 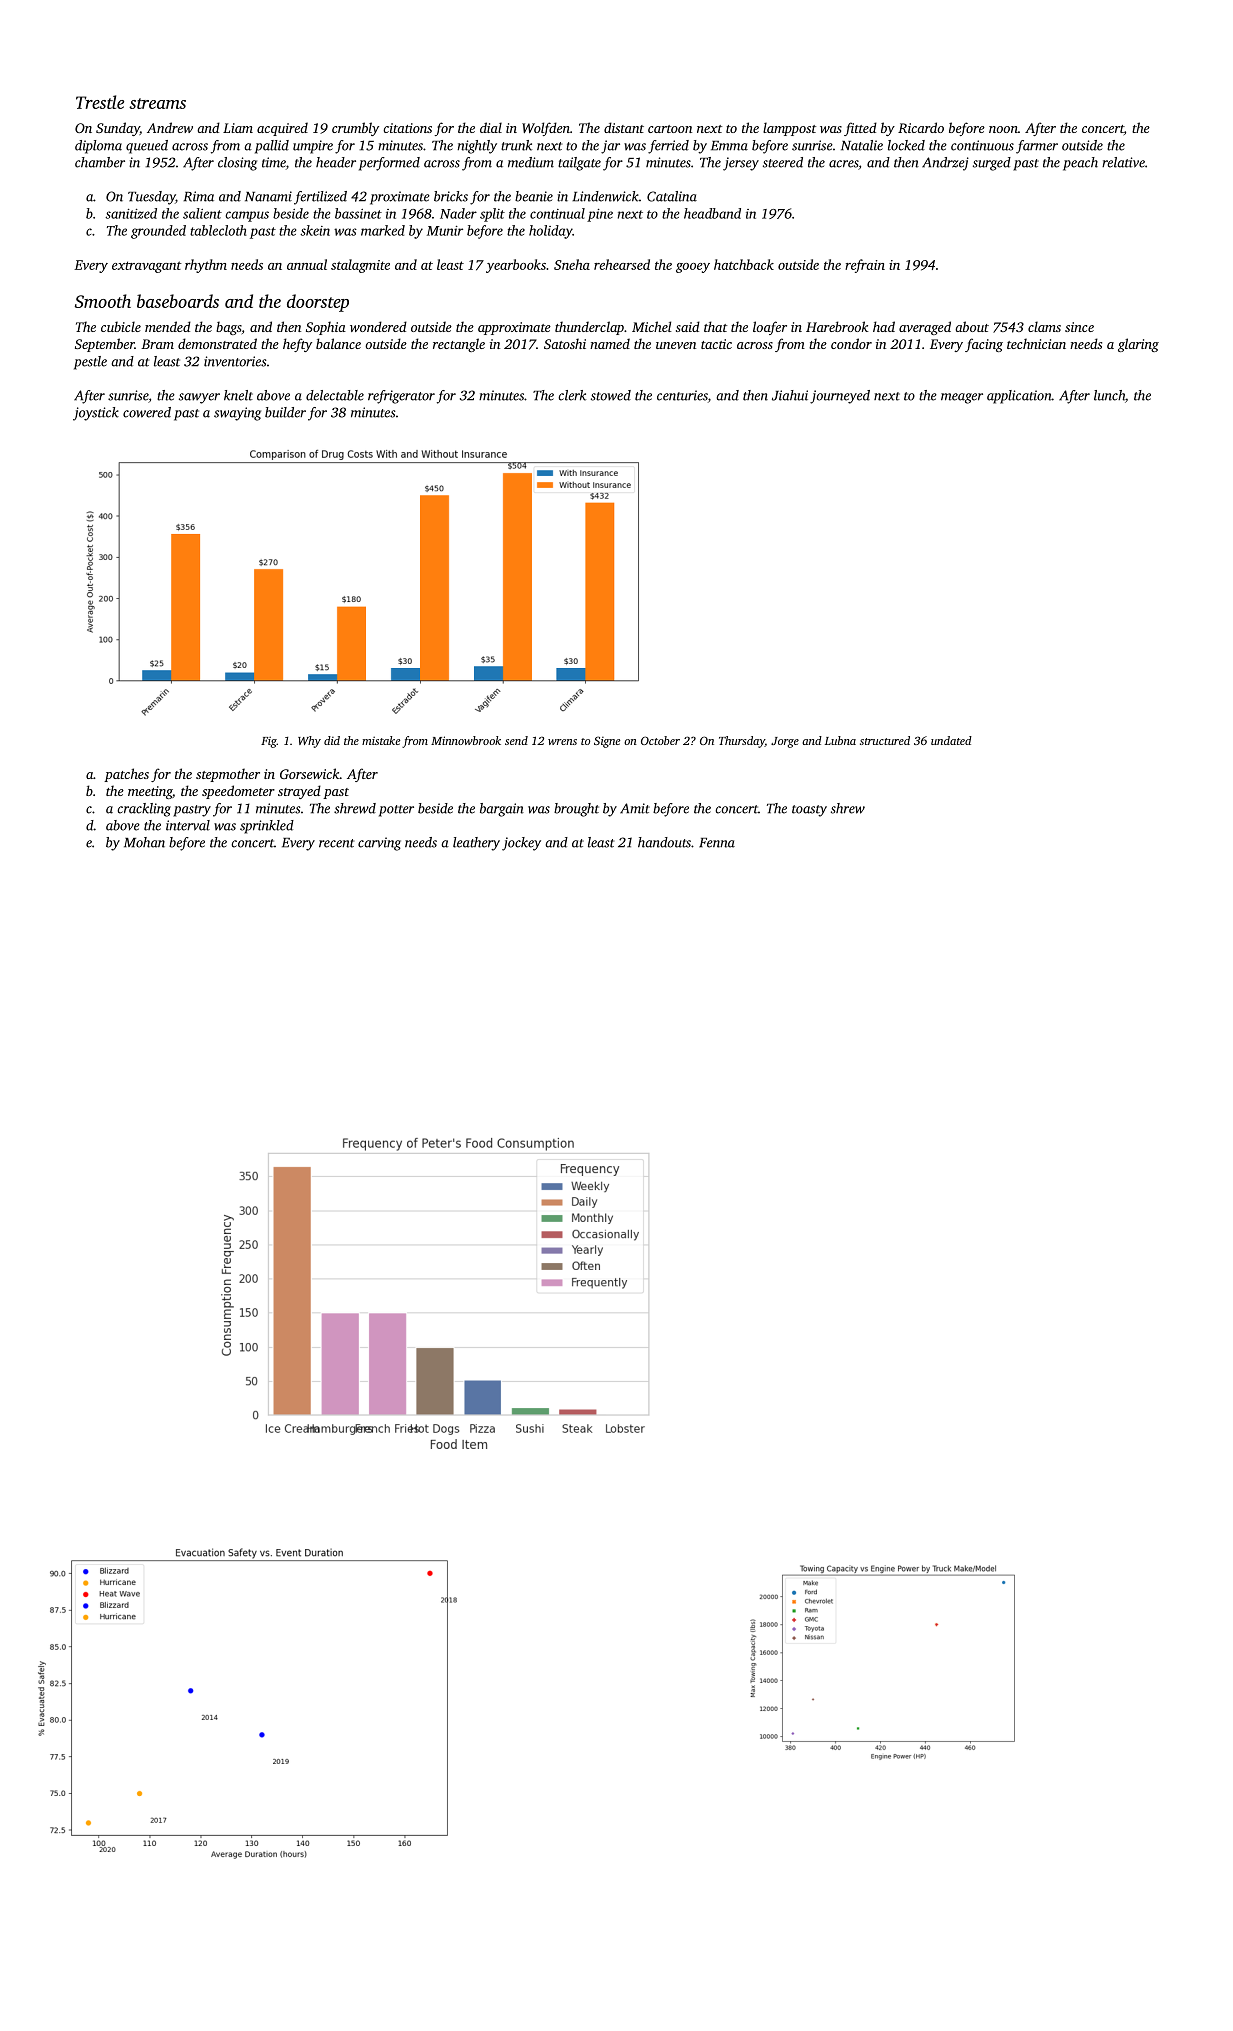 What do you see at coordinates (310, 773) in the screenshot?
I see `Gorsewick` at bounding box center [310, 773].
